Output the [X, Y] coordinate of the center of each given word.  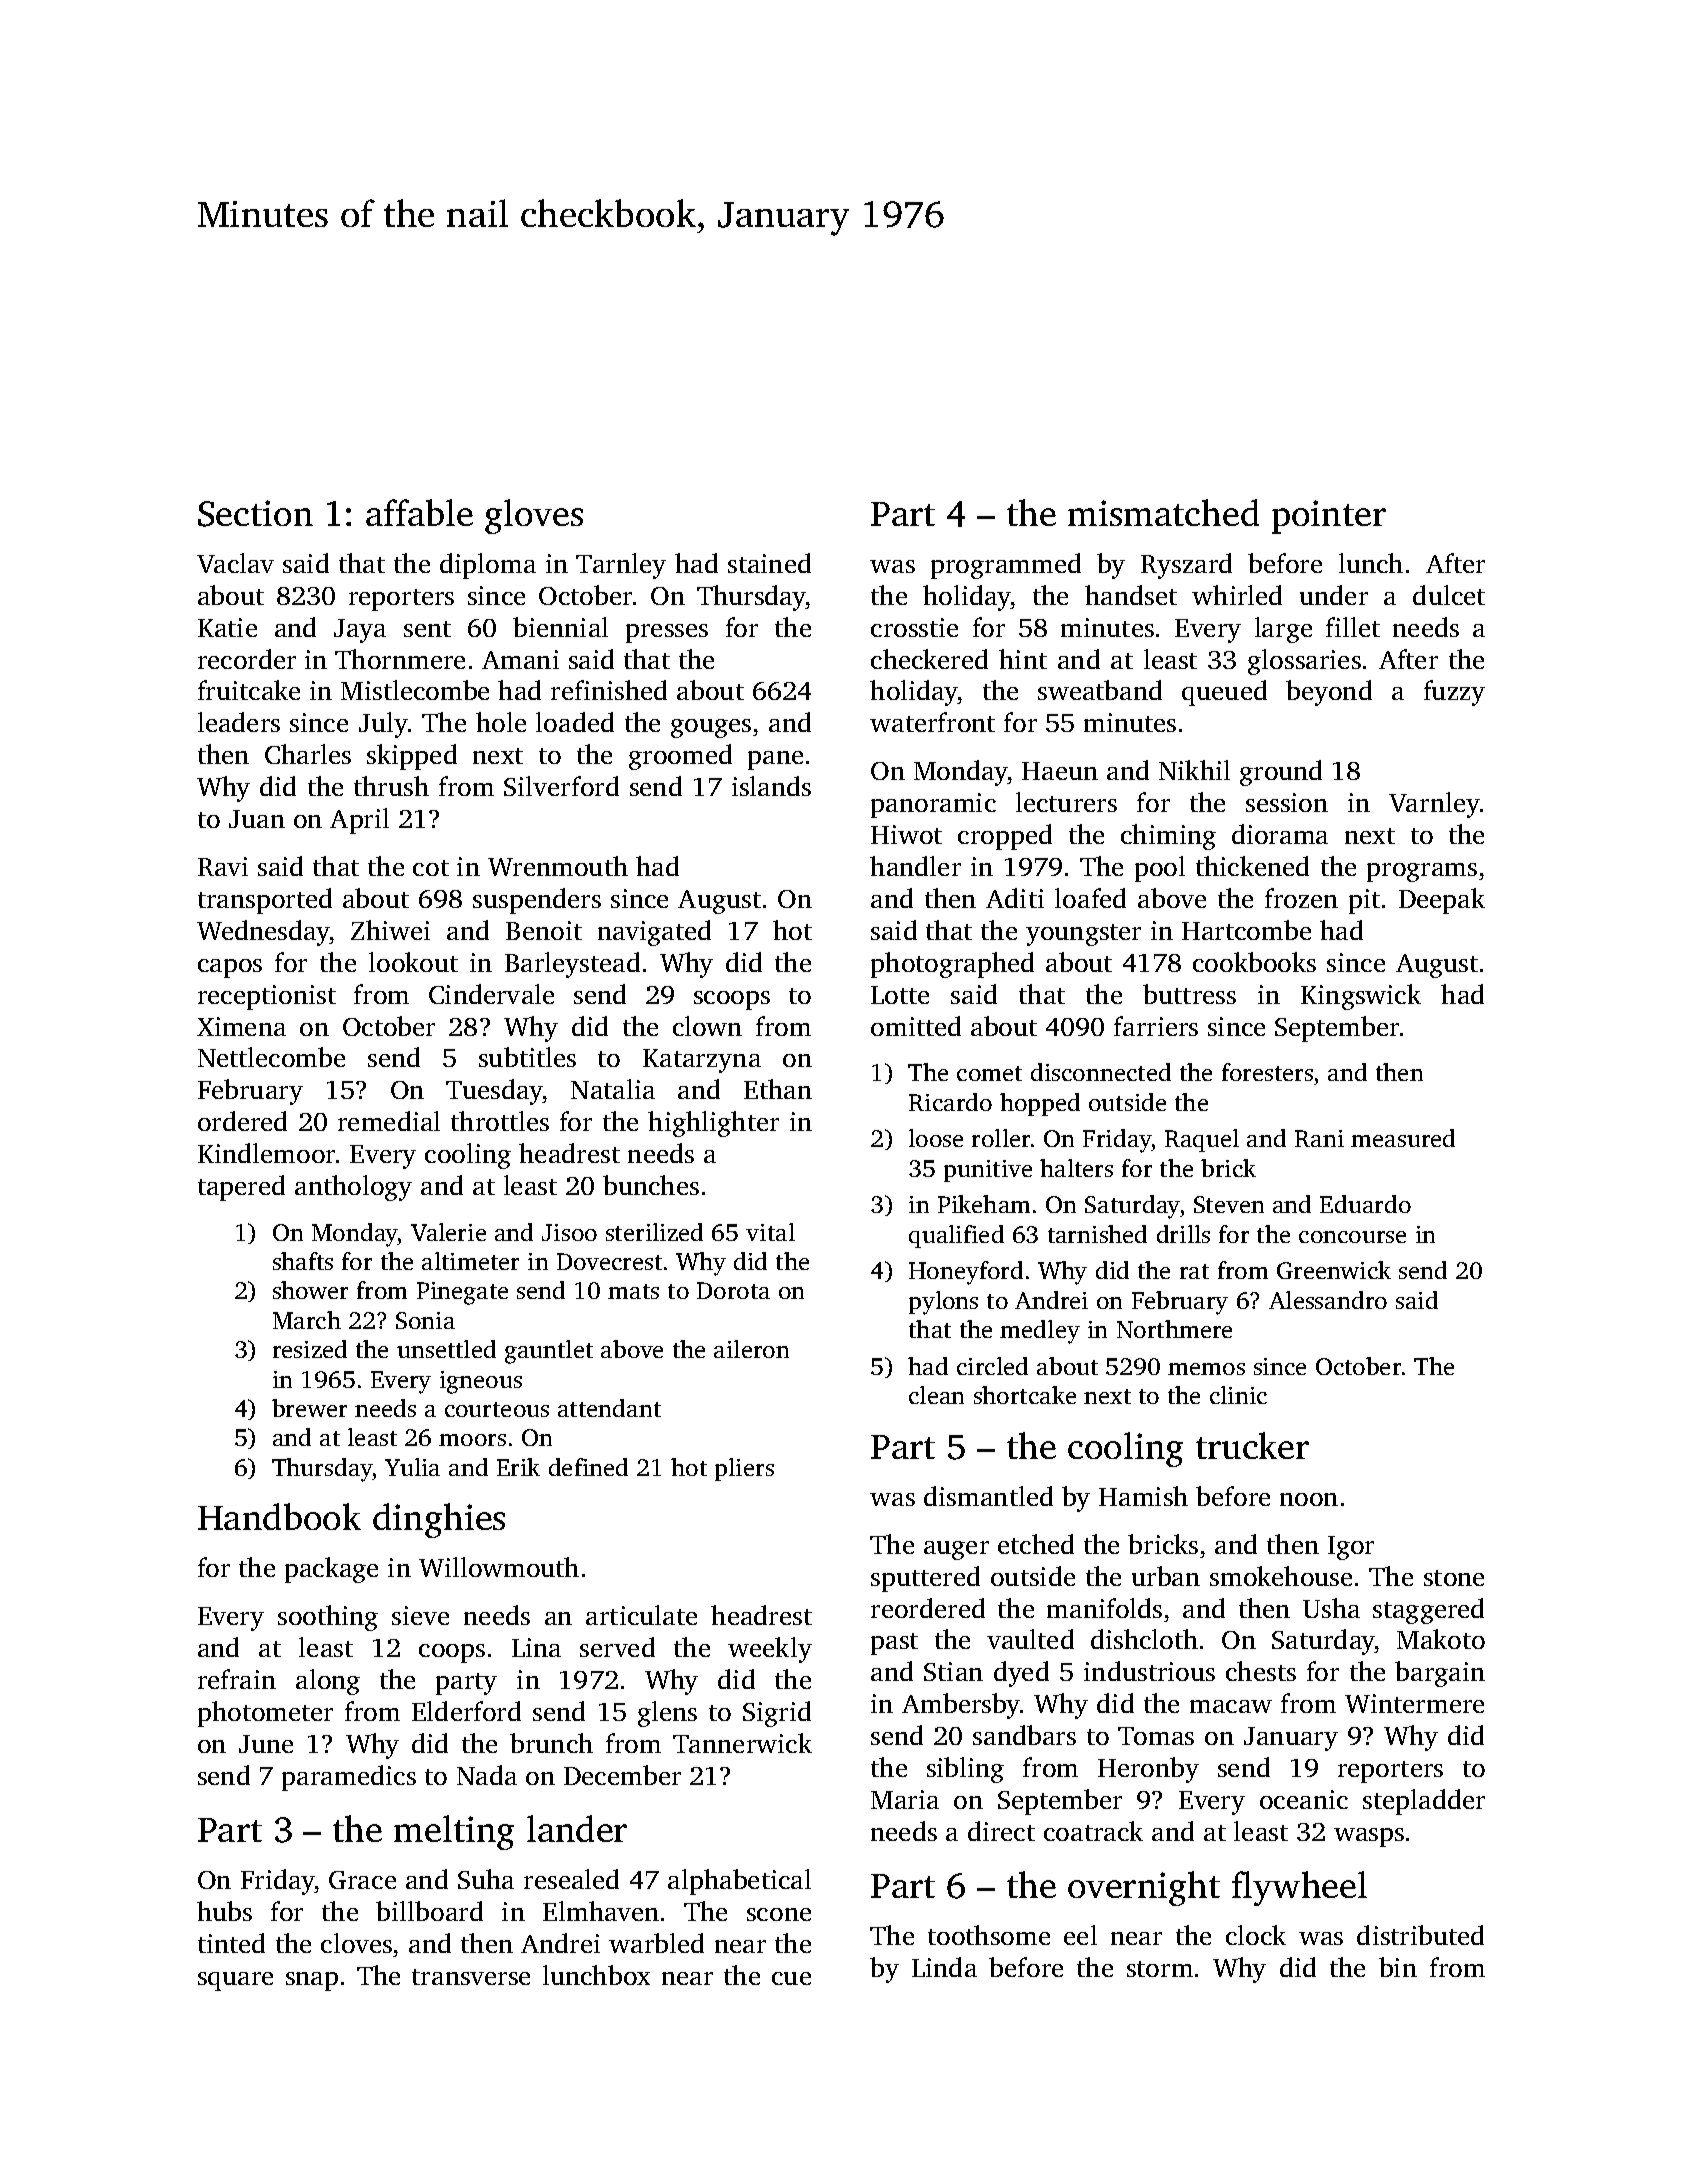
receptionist [267, 997]
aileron [751, 1349]
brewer [309, 1408]
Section [255, 513]
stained [769, 563]
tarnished [1097, 1234]
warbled [656, 1943]
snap [312, 1981]
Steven [1229, 1204]
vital [770, 1232]
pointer [1329, 517]
